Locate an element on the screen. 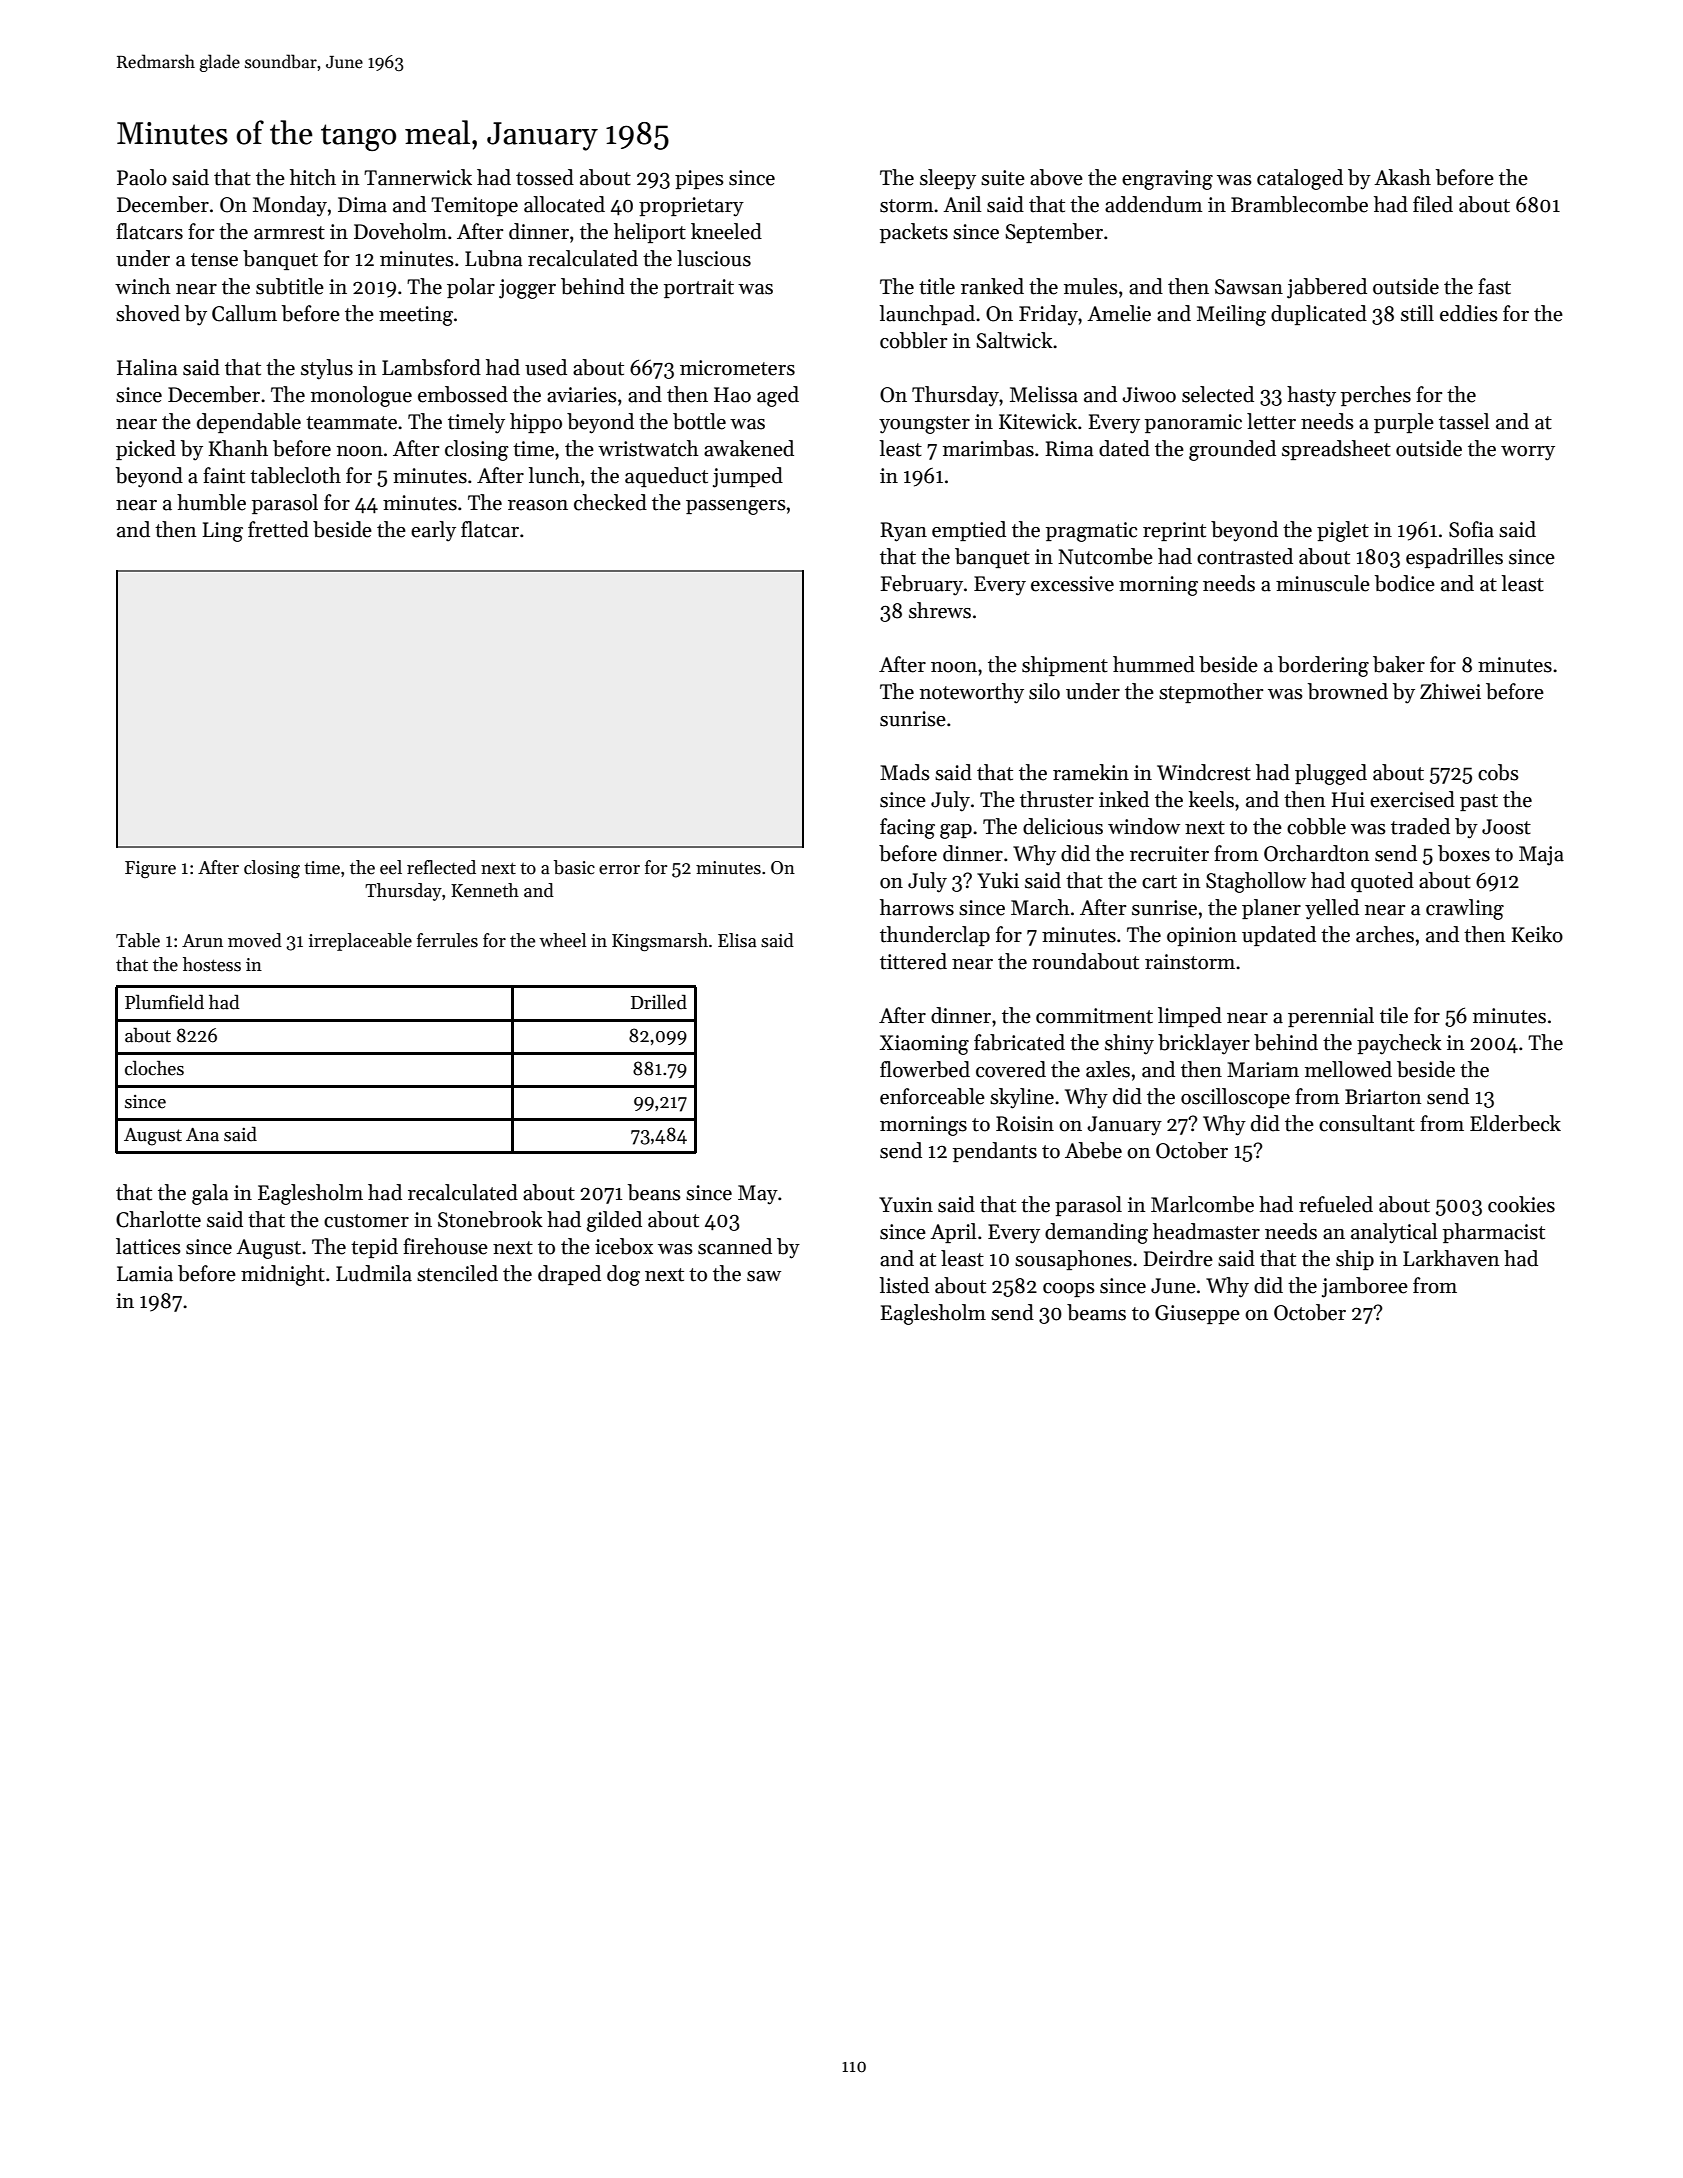 The width and height of the screenshot is (1683, 2178). piglet is located at coordinates (1343, 531).
